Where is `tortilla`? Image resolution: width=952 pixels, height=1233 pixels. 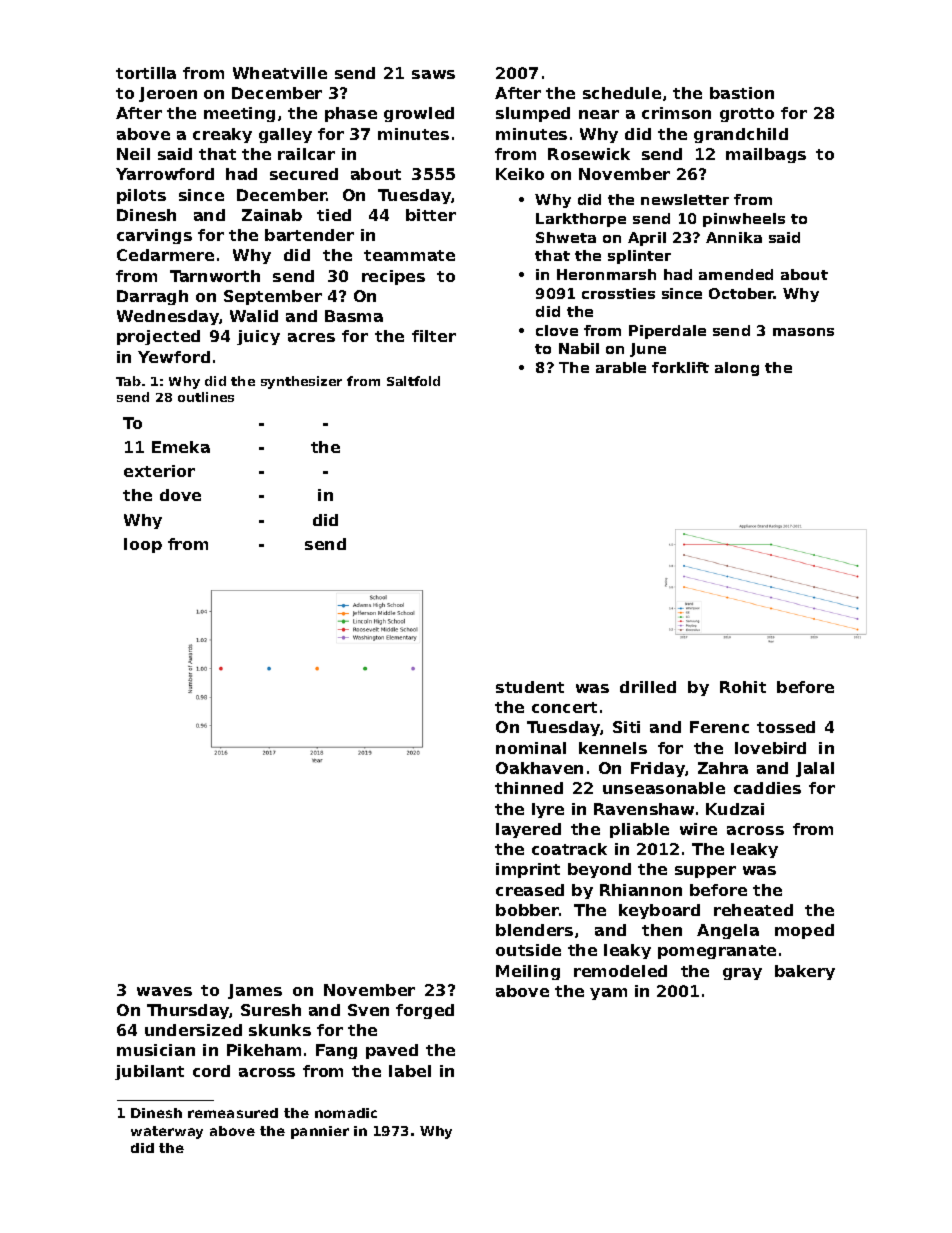
tortilla is located at coordinates (146, 73).
